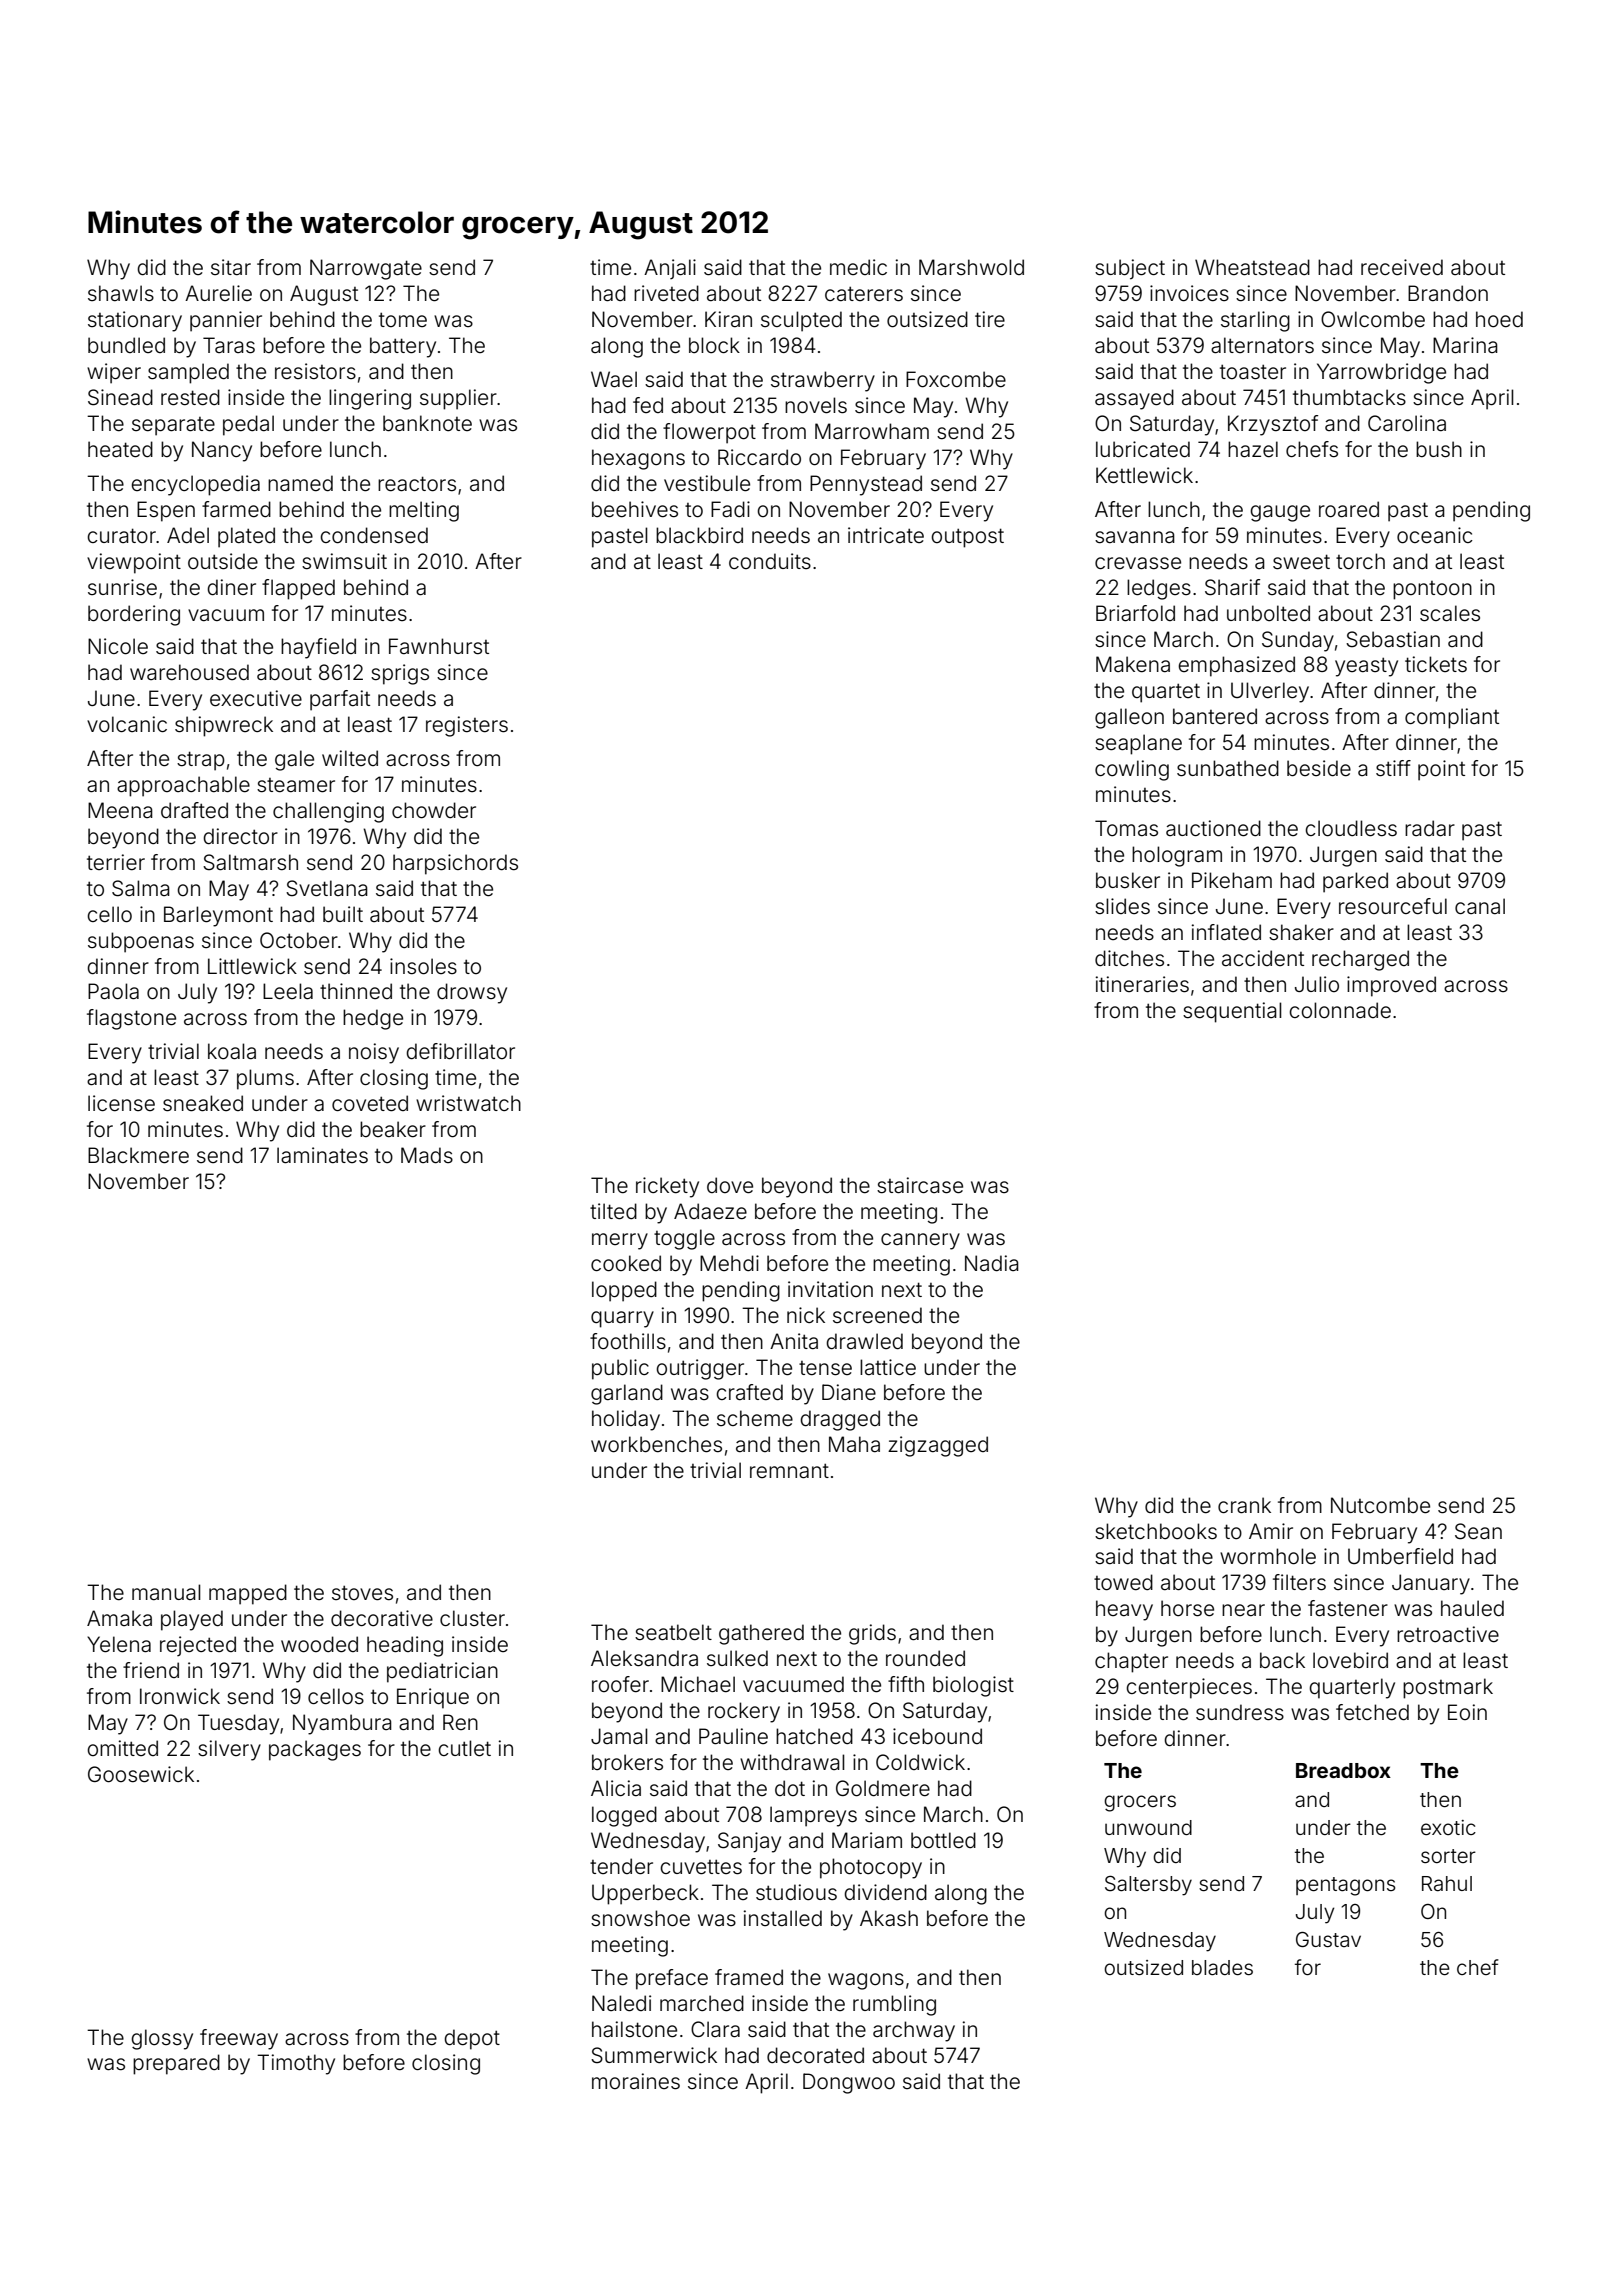 The image size is (1620, 2292). What do you see at coordinates (1391, 986) in the image?
I see `improved` at bounding box center [1391, 986].
